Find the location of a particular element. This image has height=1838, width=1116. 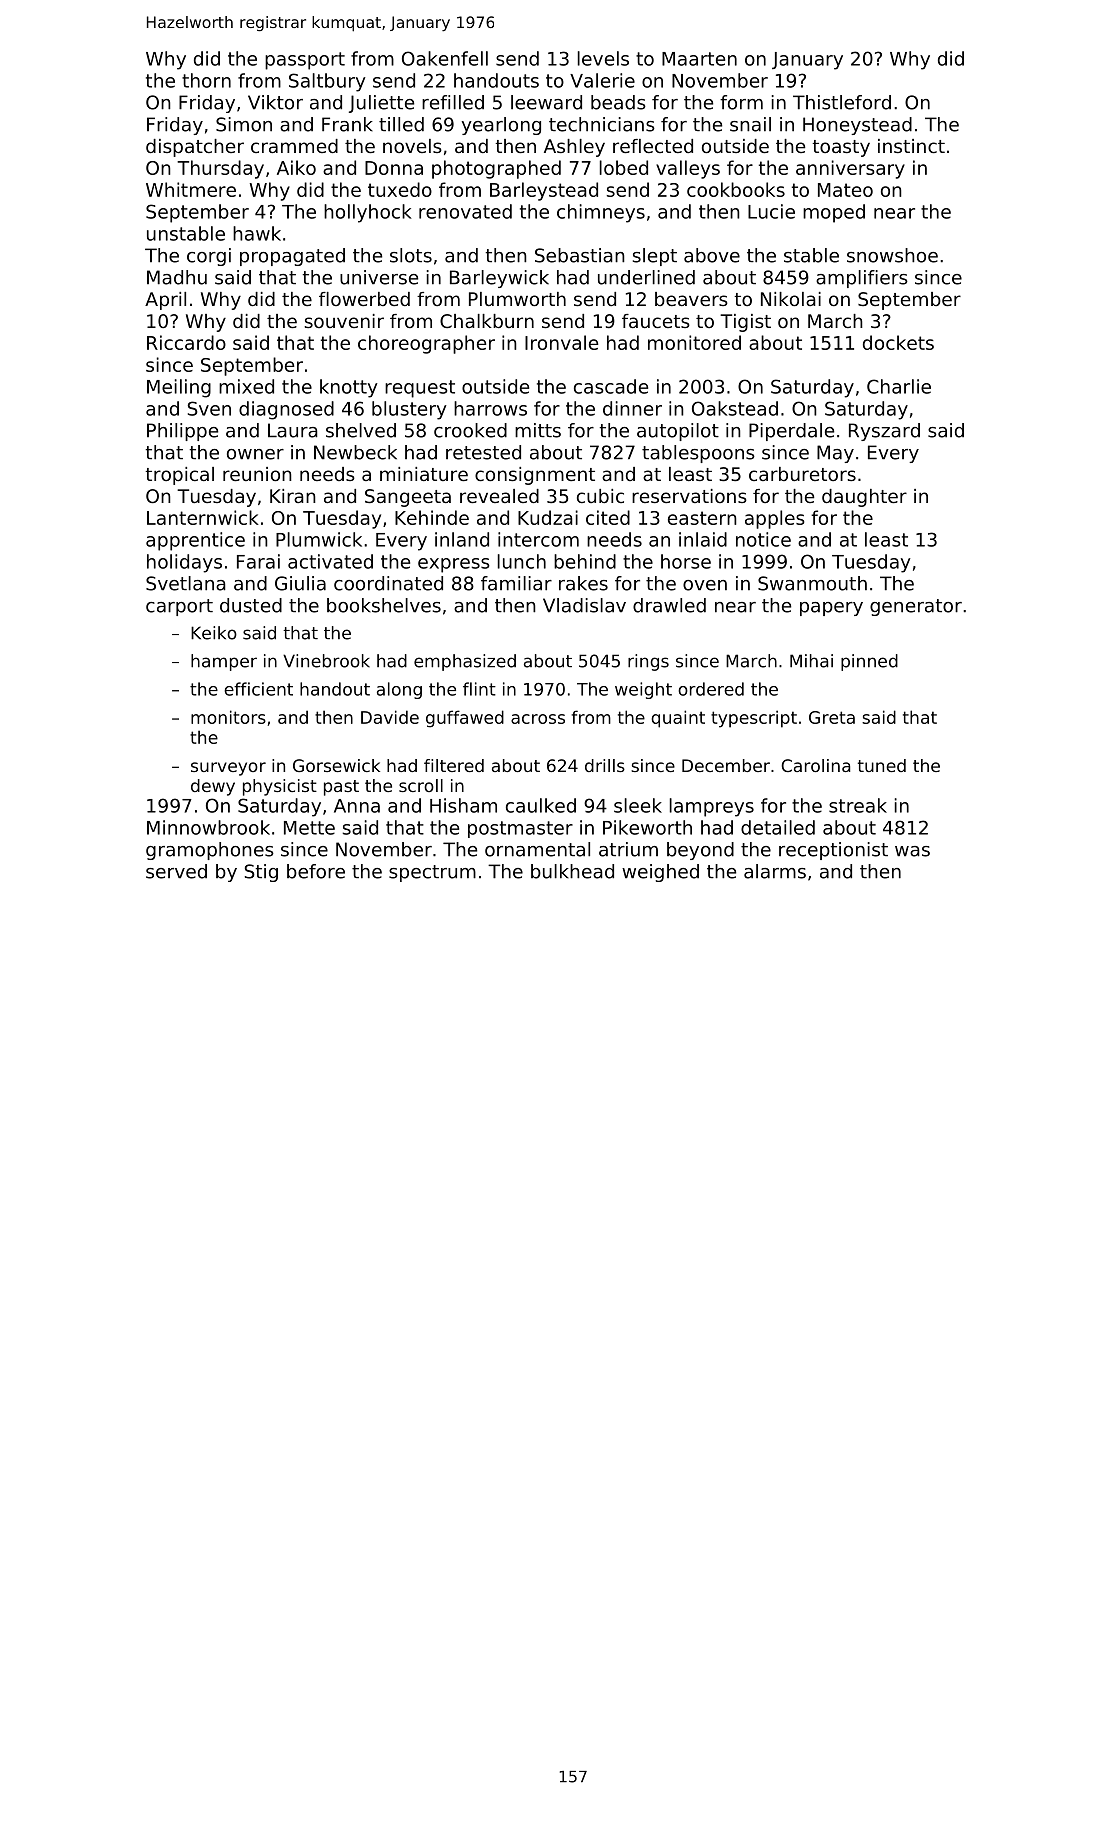

levels is located at coordinates (603, 58).
